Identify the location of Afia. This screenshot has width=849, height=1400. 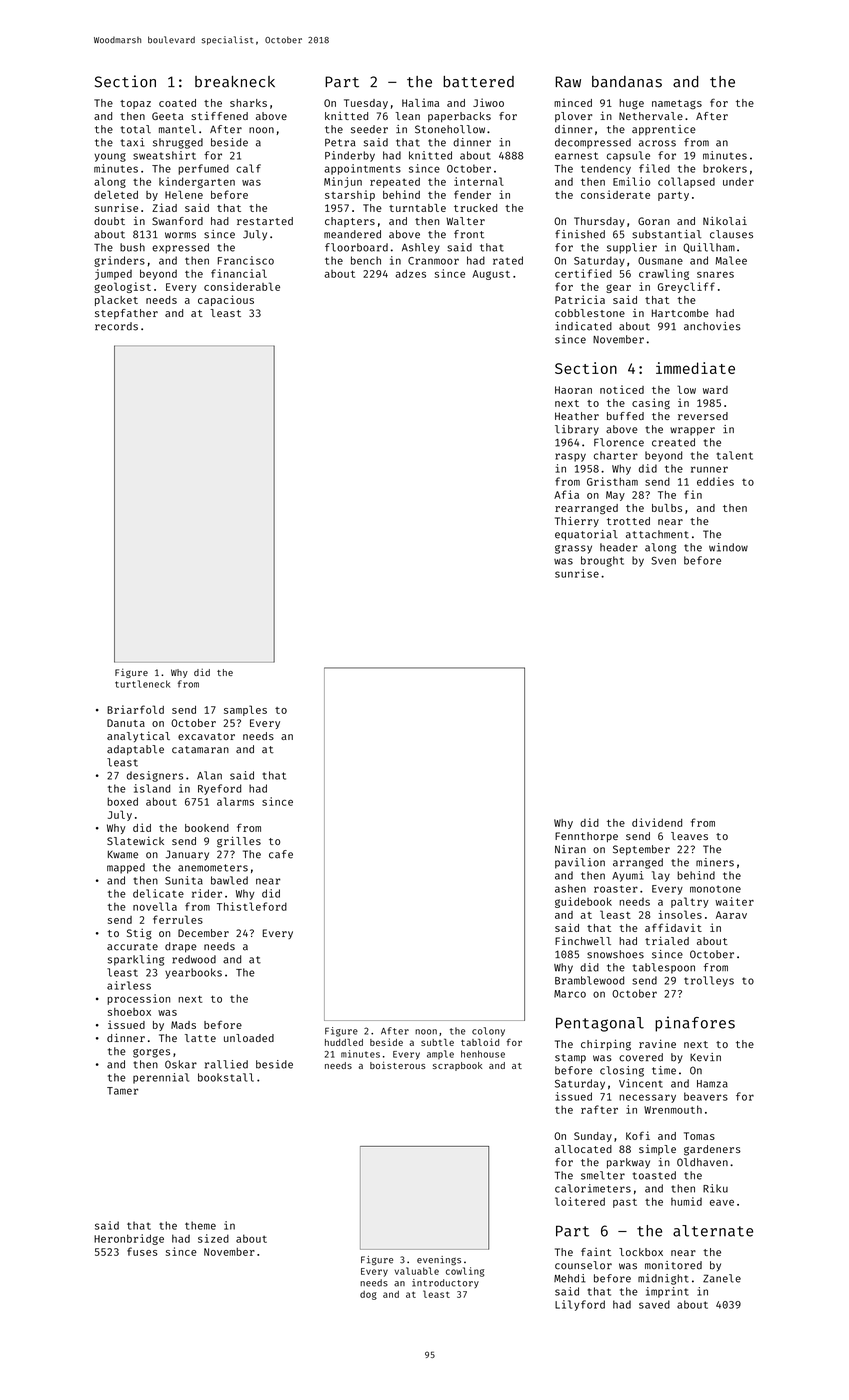
(566, 494).
